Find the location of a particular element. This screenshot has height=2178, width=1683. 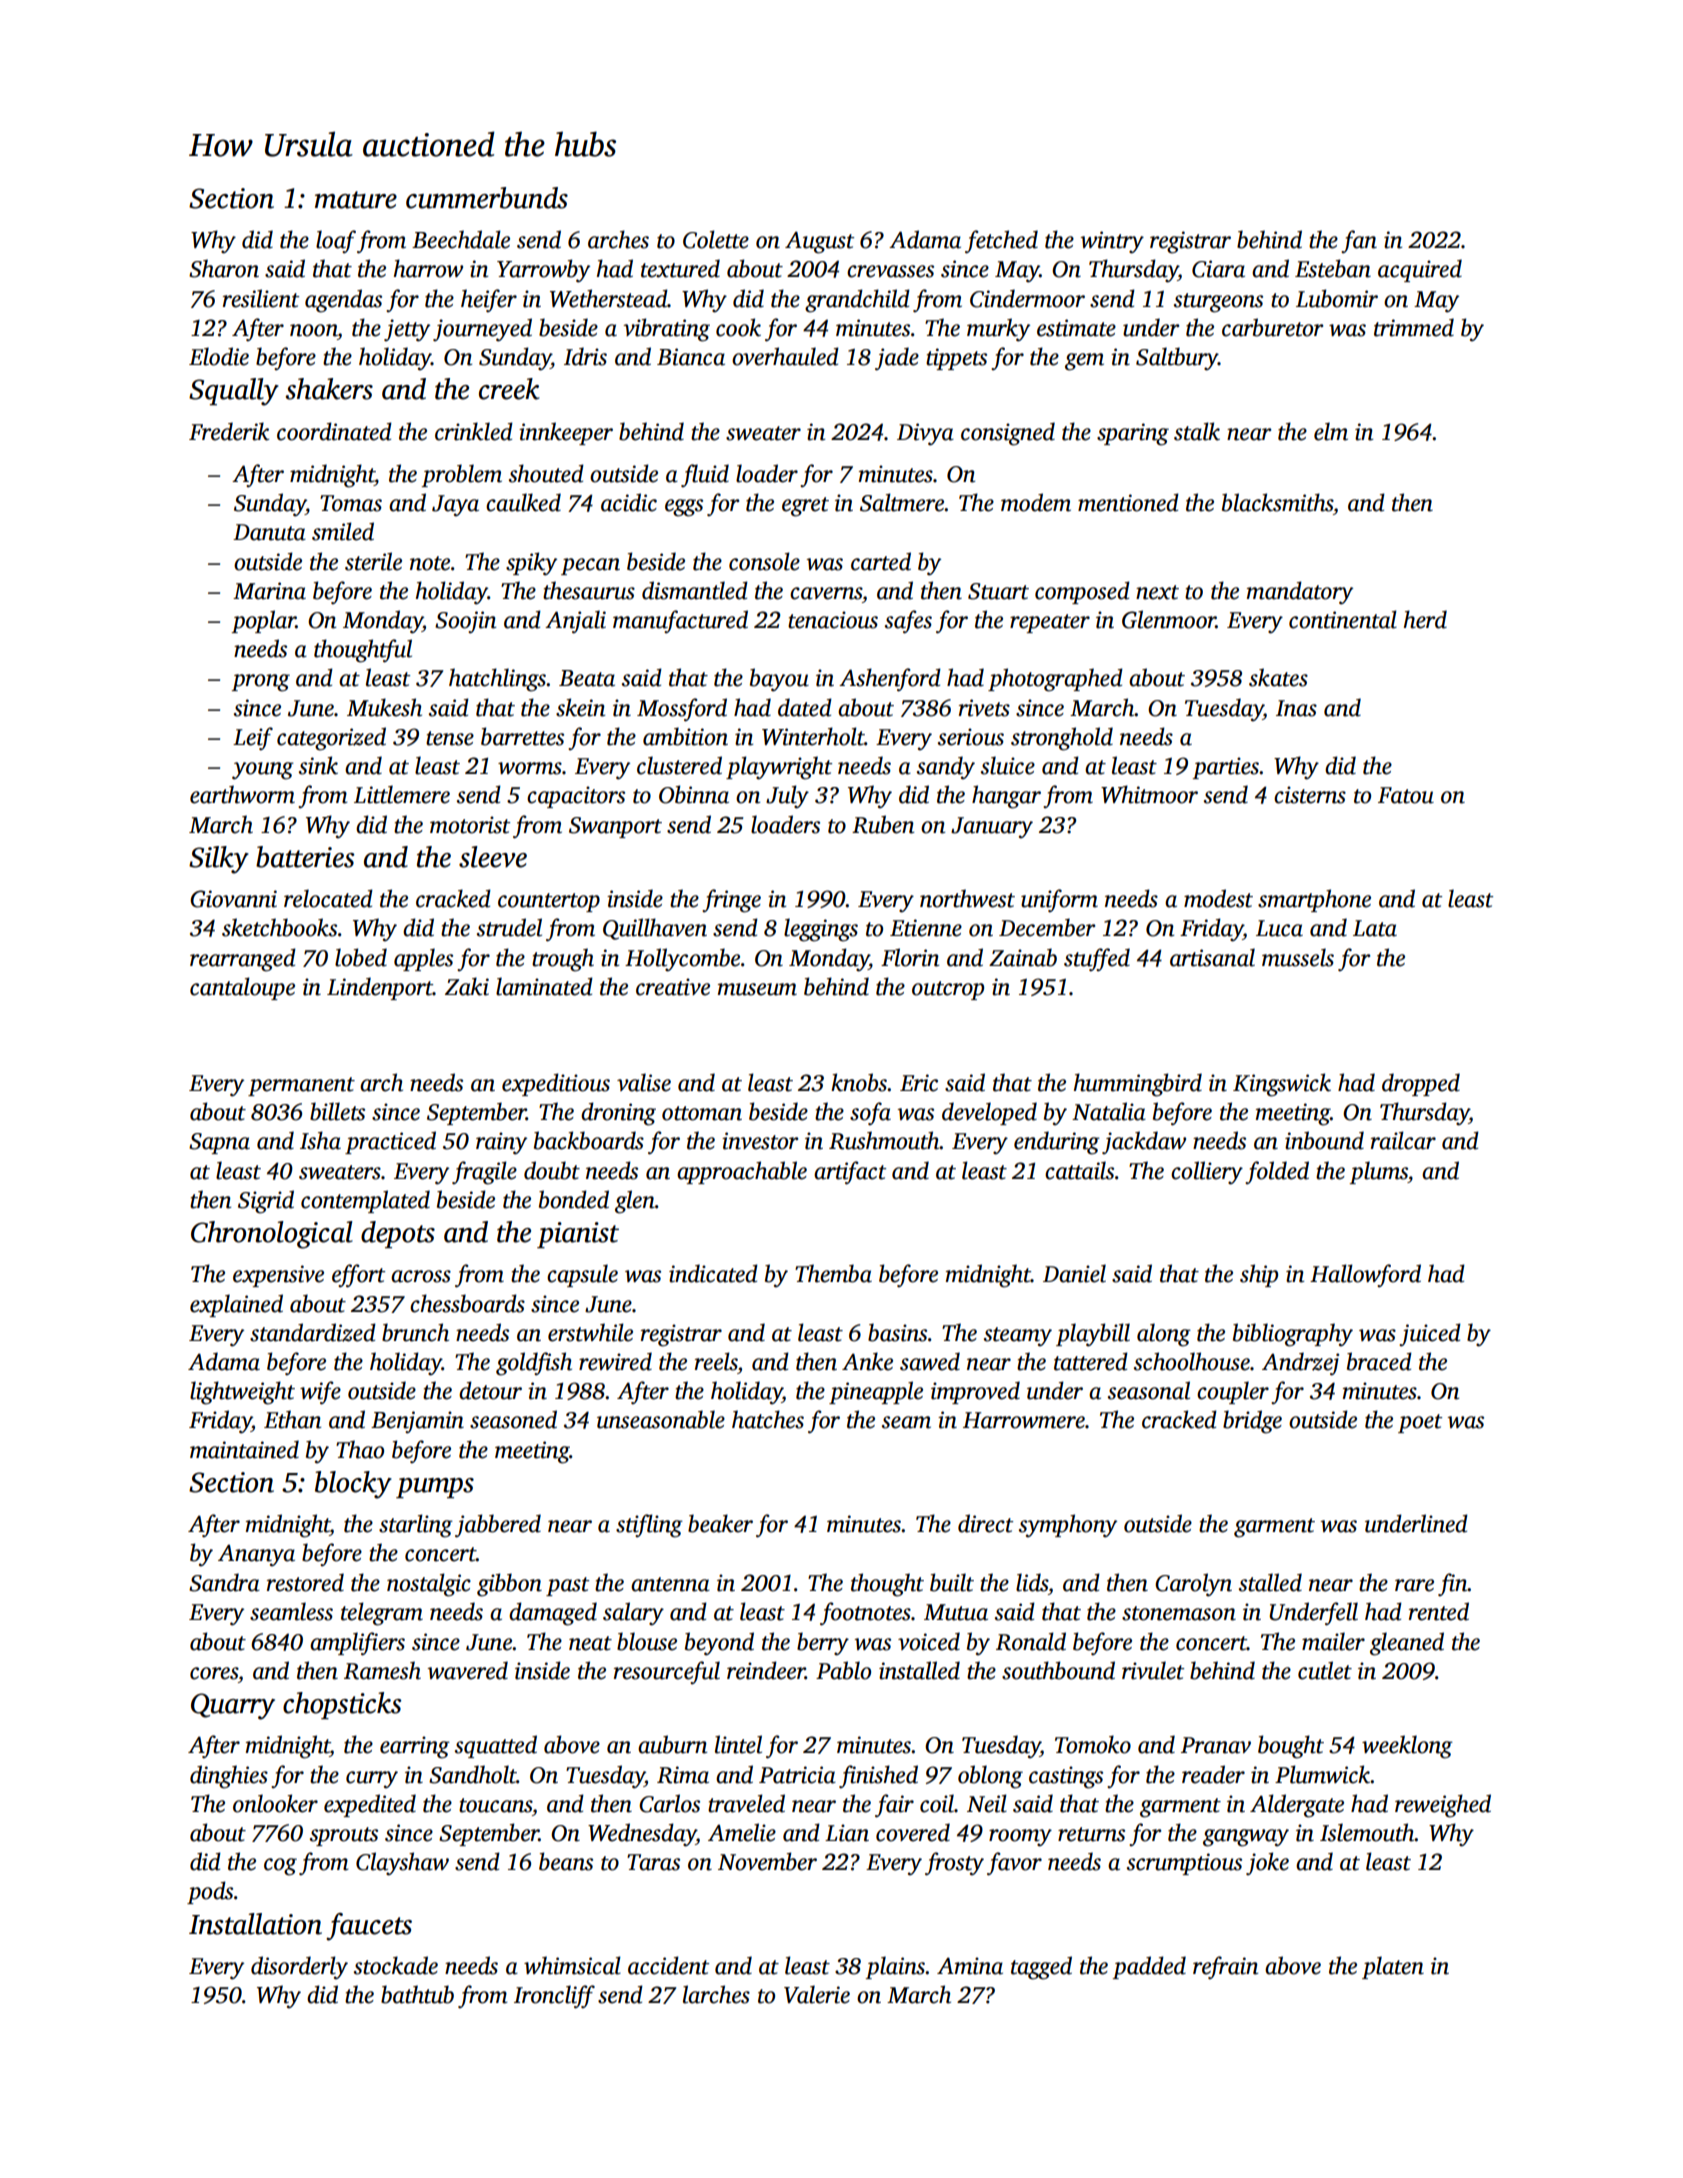

juiced is located at coordinates (1430, 1335).
